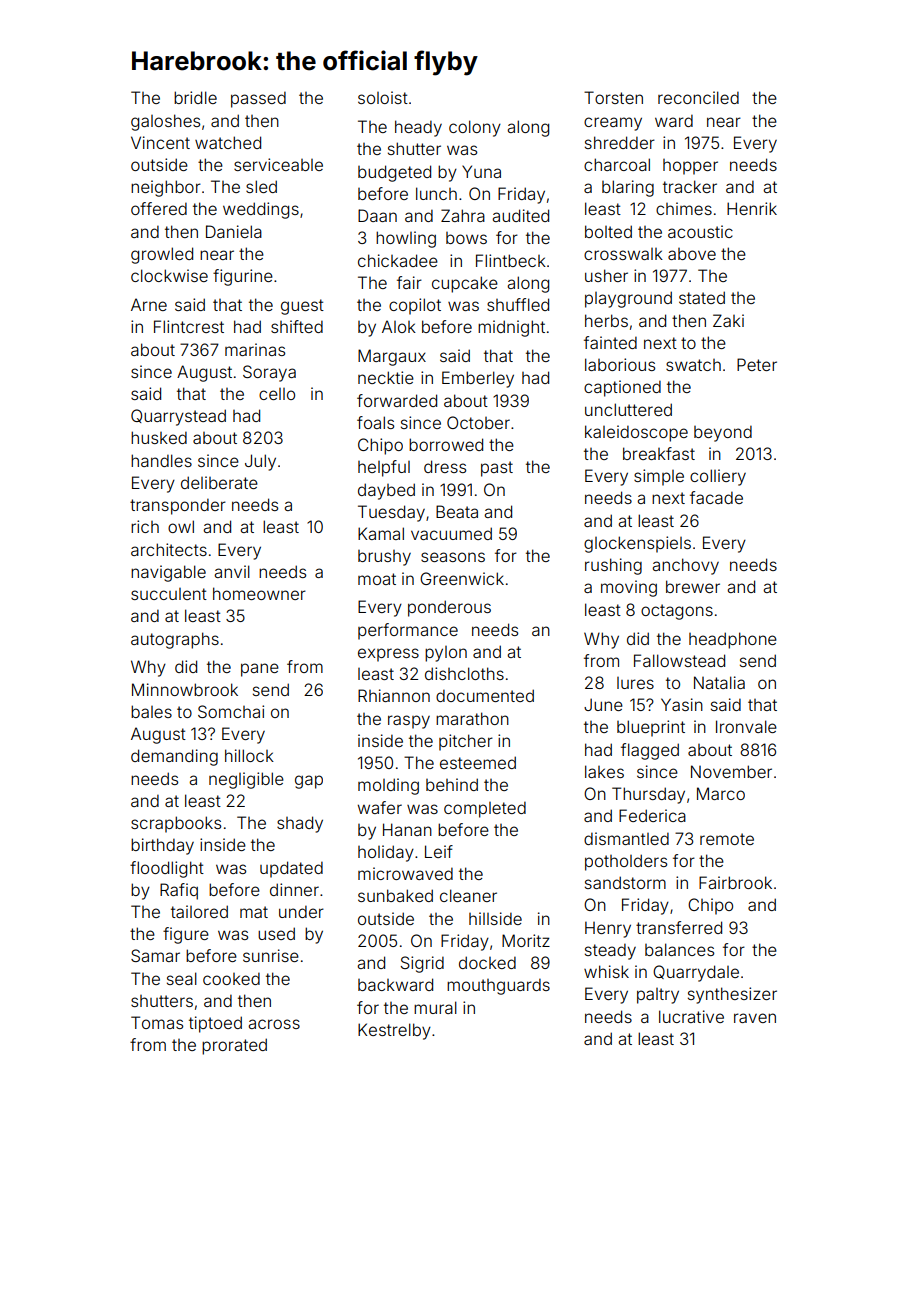  Describe the element at coordinates (383, 97) in the page. I see `soloist` at that location.
